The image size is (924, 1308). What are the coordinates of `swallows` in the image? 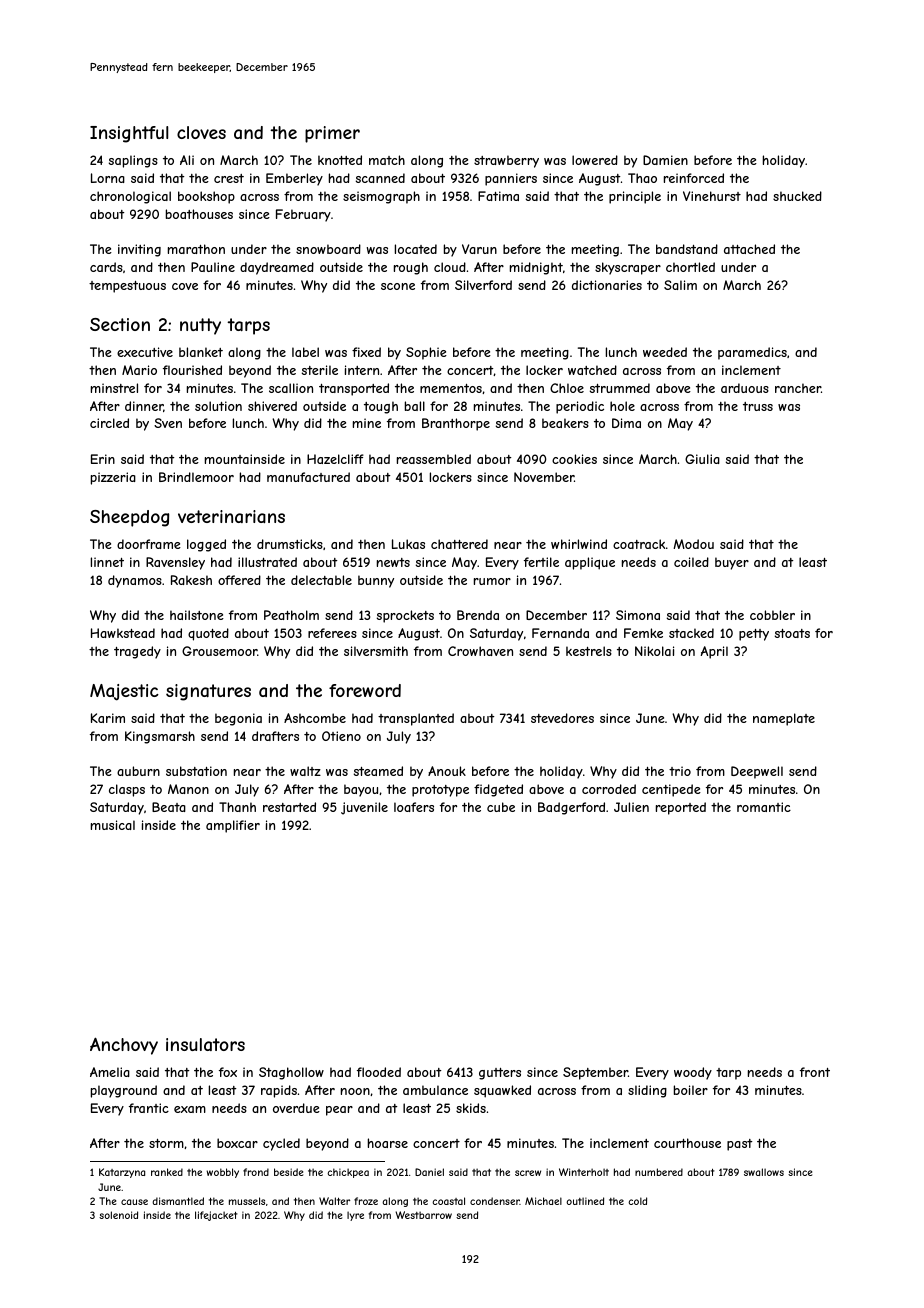 It's located at (764, 1172).
